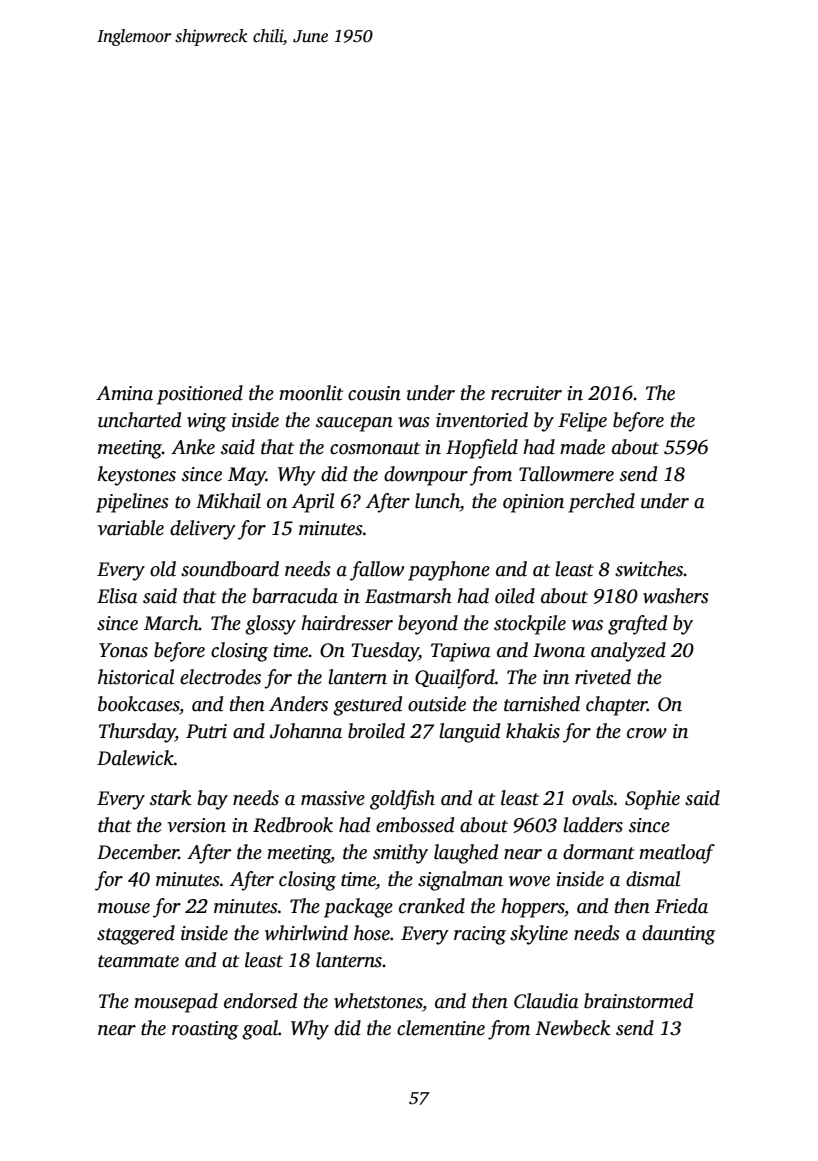 The width and height of the screenshot is (818, 1161). I want to click on Felipe, so click(582, 422).
